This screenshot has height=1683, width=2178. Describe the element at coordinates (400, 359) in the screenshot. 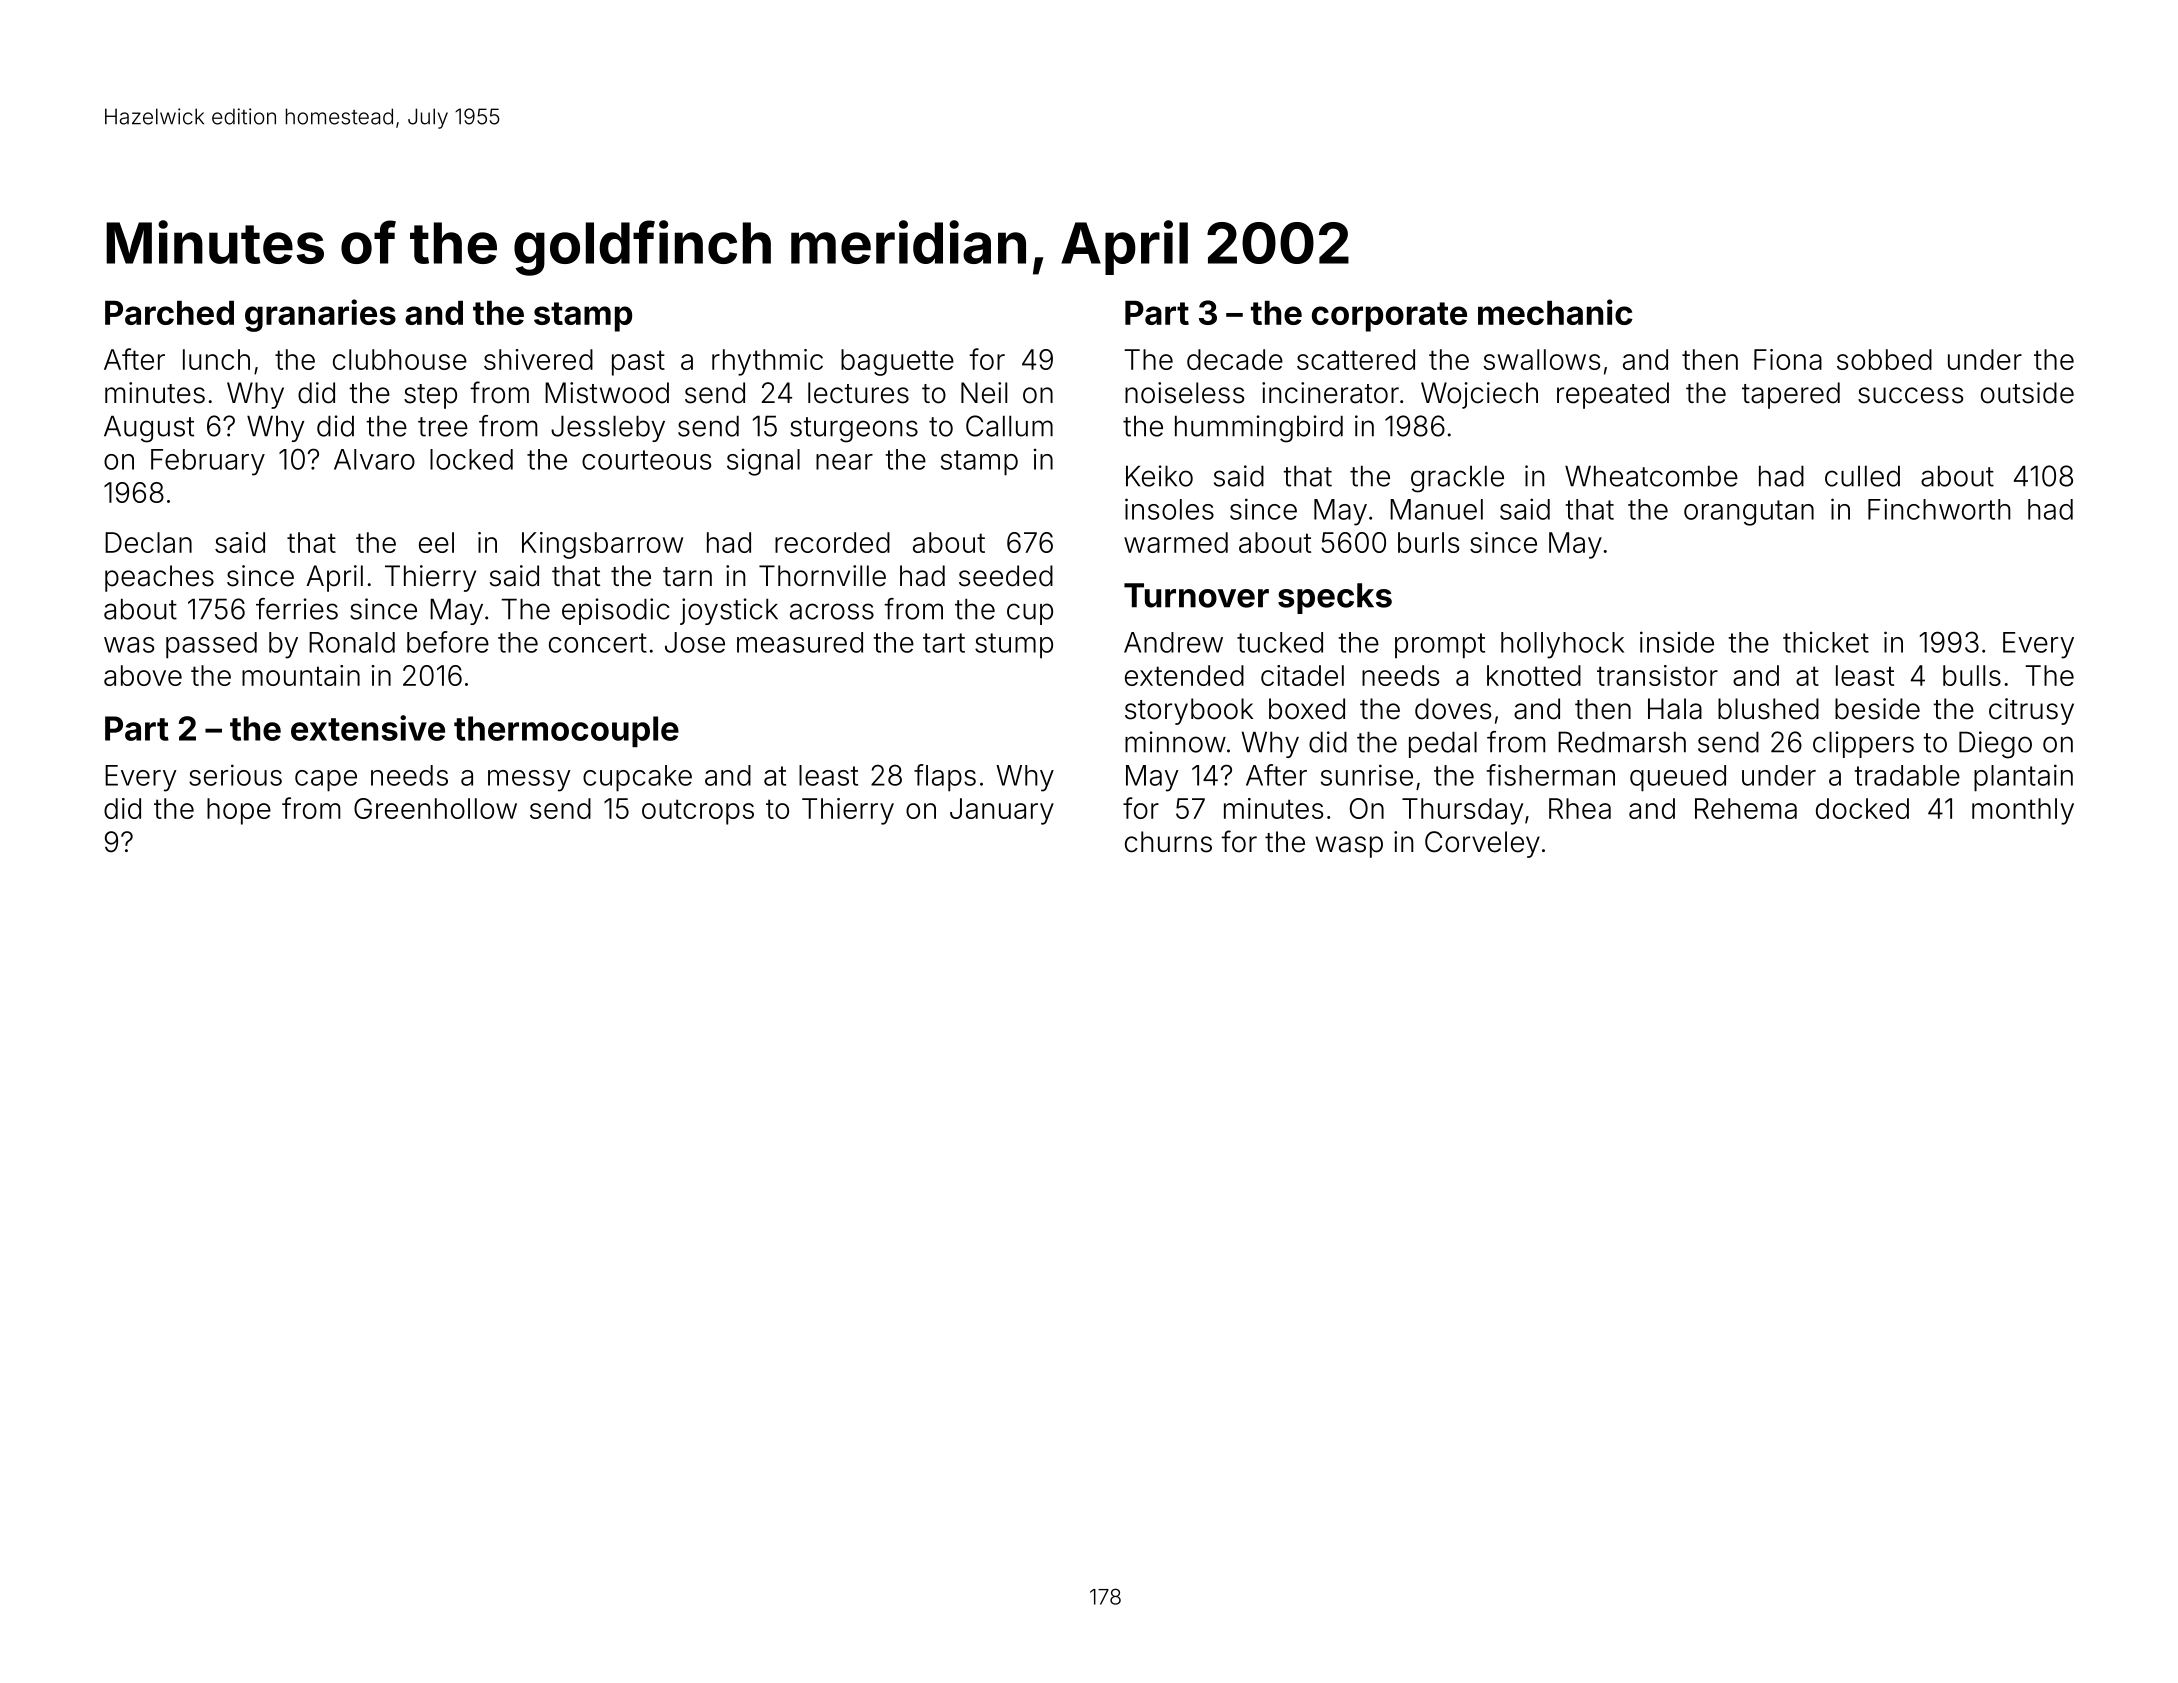

I see `clubhouse` at that location.
